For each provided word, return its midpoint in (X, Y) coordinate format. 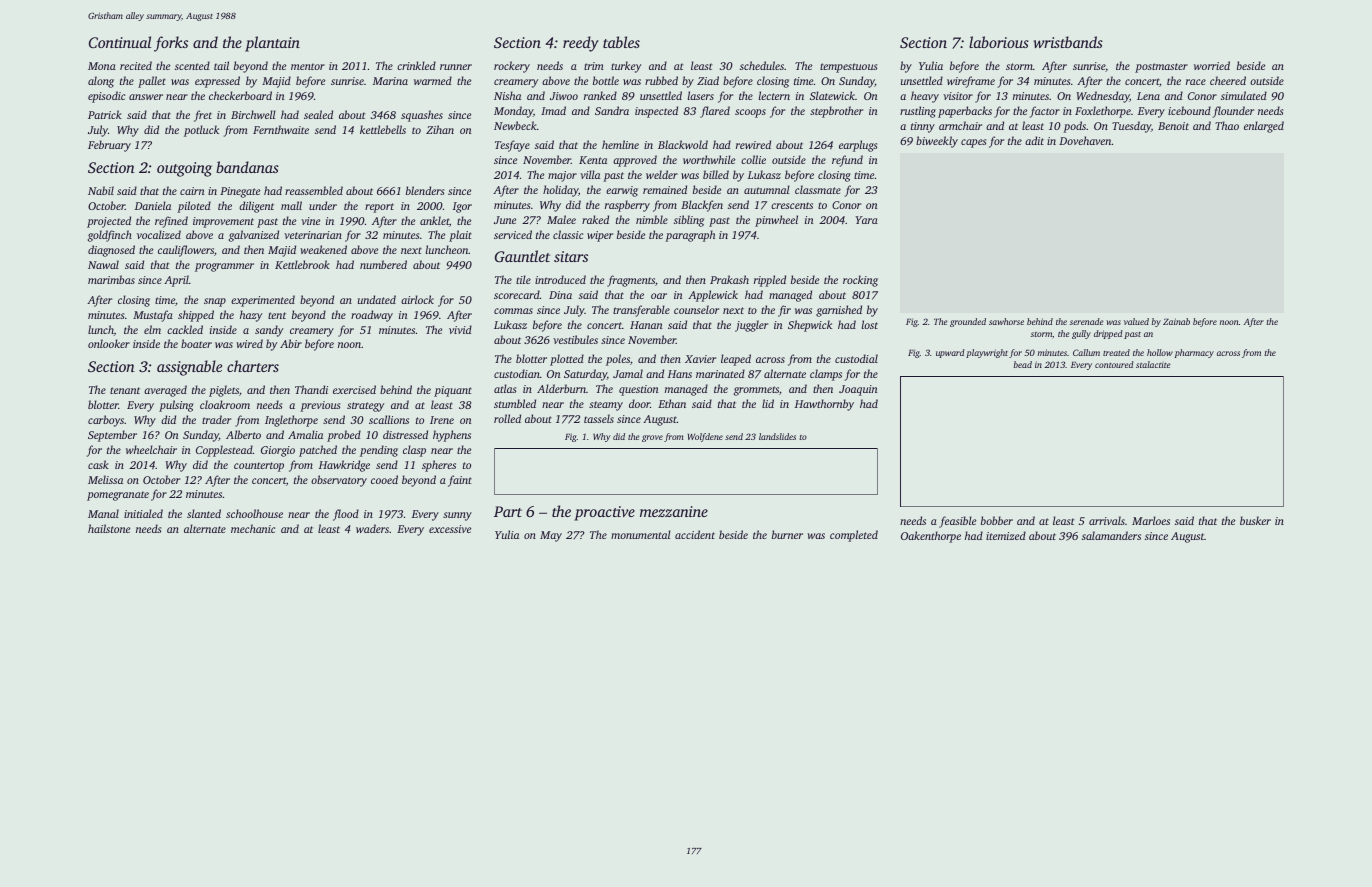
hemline (620, 144)
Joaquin (858, 390)
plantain (272, 44)
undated (377, 299)
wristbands (1068, 42)
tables (621, 42)
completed (854, 536)
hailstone (109, 528)
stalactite (1153, 364)
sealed (318, 114)
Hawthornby (824, 405)
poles (618, 360)
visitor (958, 96)
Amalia (305, 434)
